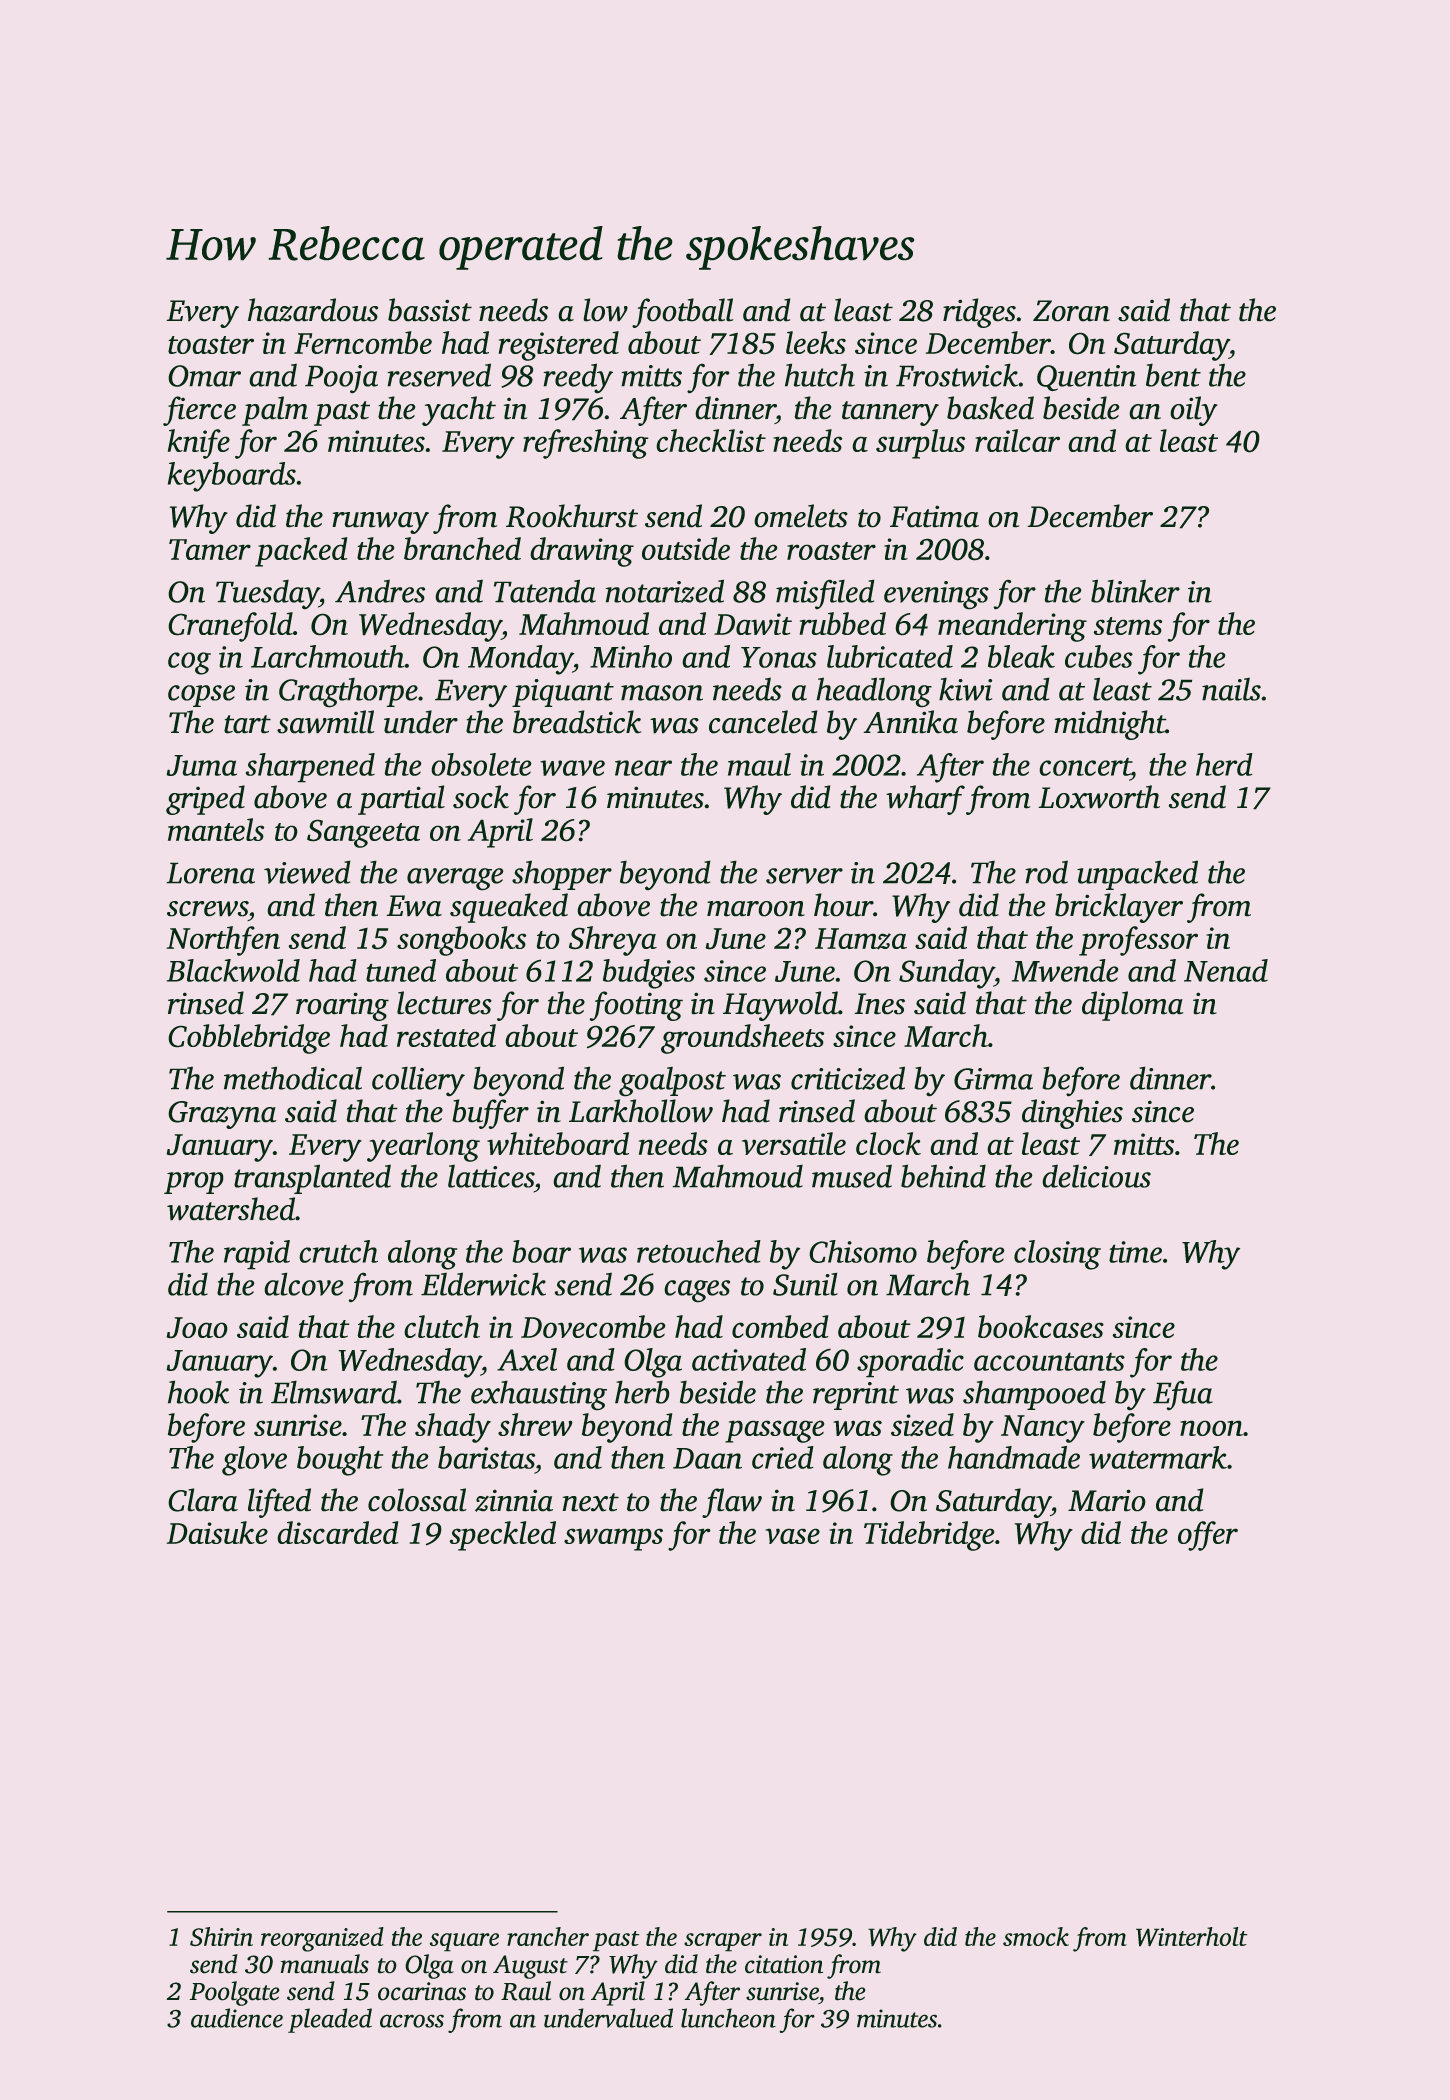 The width and height of the screenshot is (1450, 2100). What do you see at coordinates (1034, 1395) in the screenshot?
I see `shampooed` at bounding box center [1034, 1395].
